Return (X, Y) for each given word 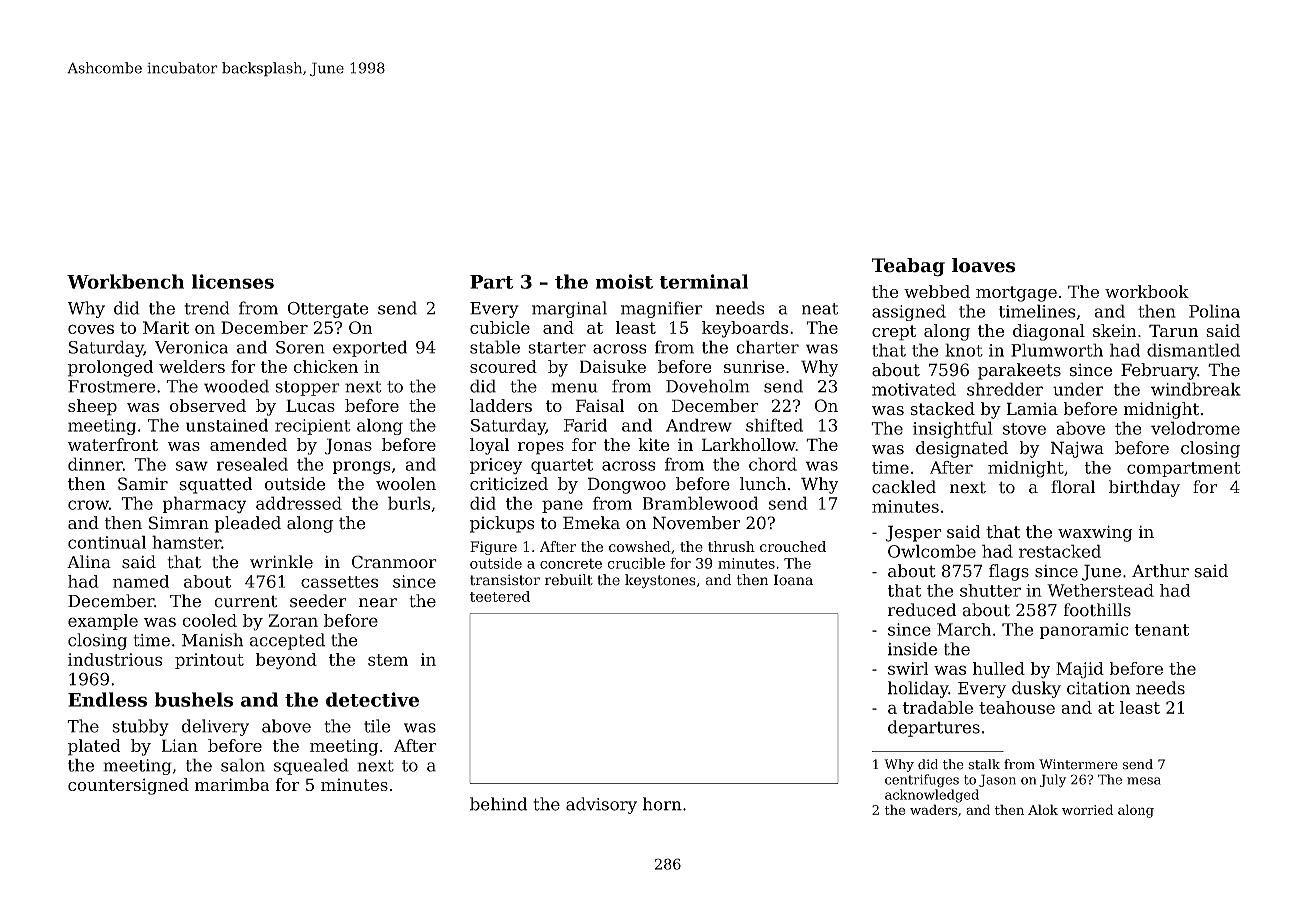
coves (91, 329)
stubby (140, 727)
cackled (904, 487)
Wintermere (1078, 764)
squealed (311, 766)
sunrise (754, 366)
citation (1098, 688)
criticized (509, 484)
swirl (908, 668)
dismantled (1193, 350)
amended (248, 444)
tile (377, 726)
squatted (216, 485)
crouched (793, 546)
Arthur (1160, 571)
